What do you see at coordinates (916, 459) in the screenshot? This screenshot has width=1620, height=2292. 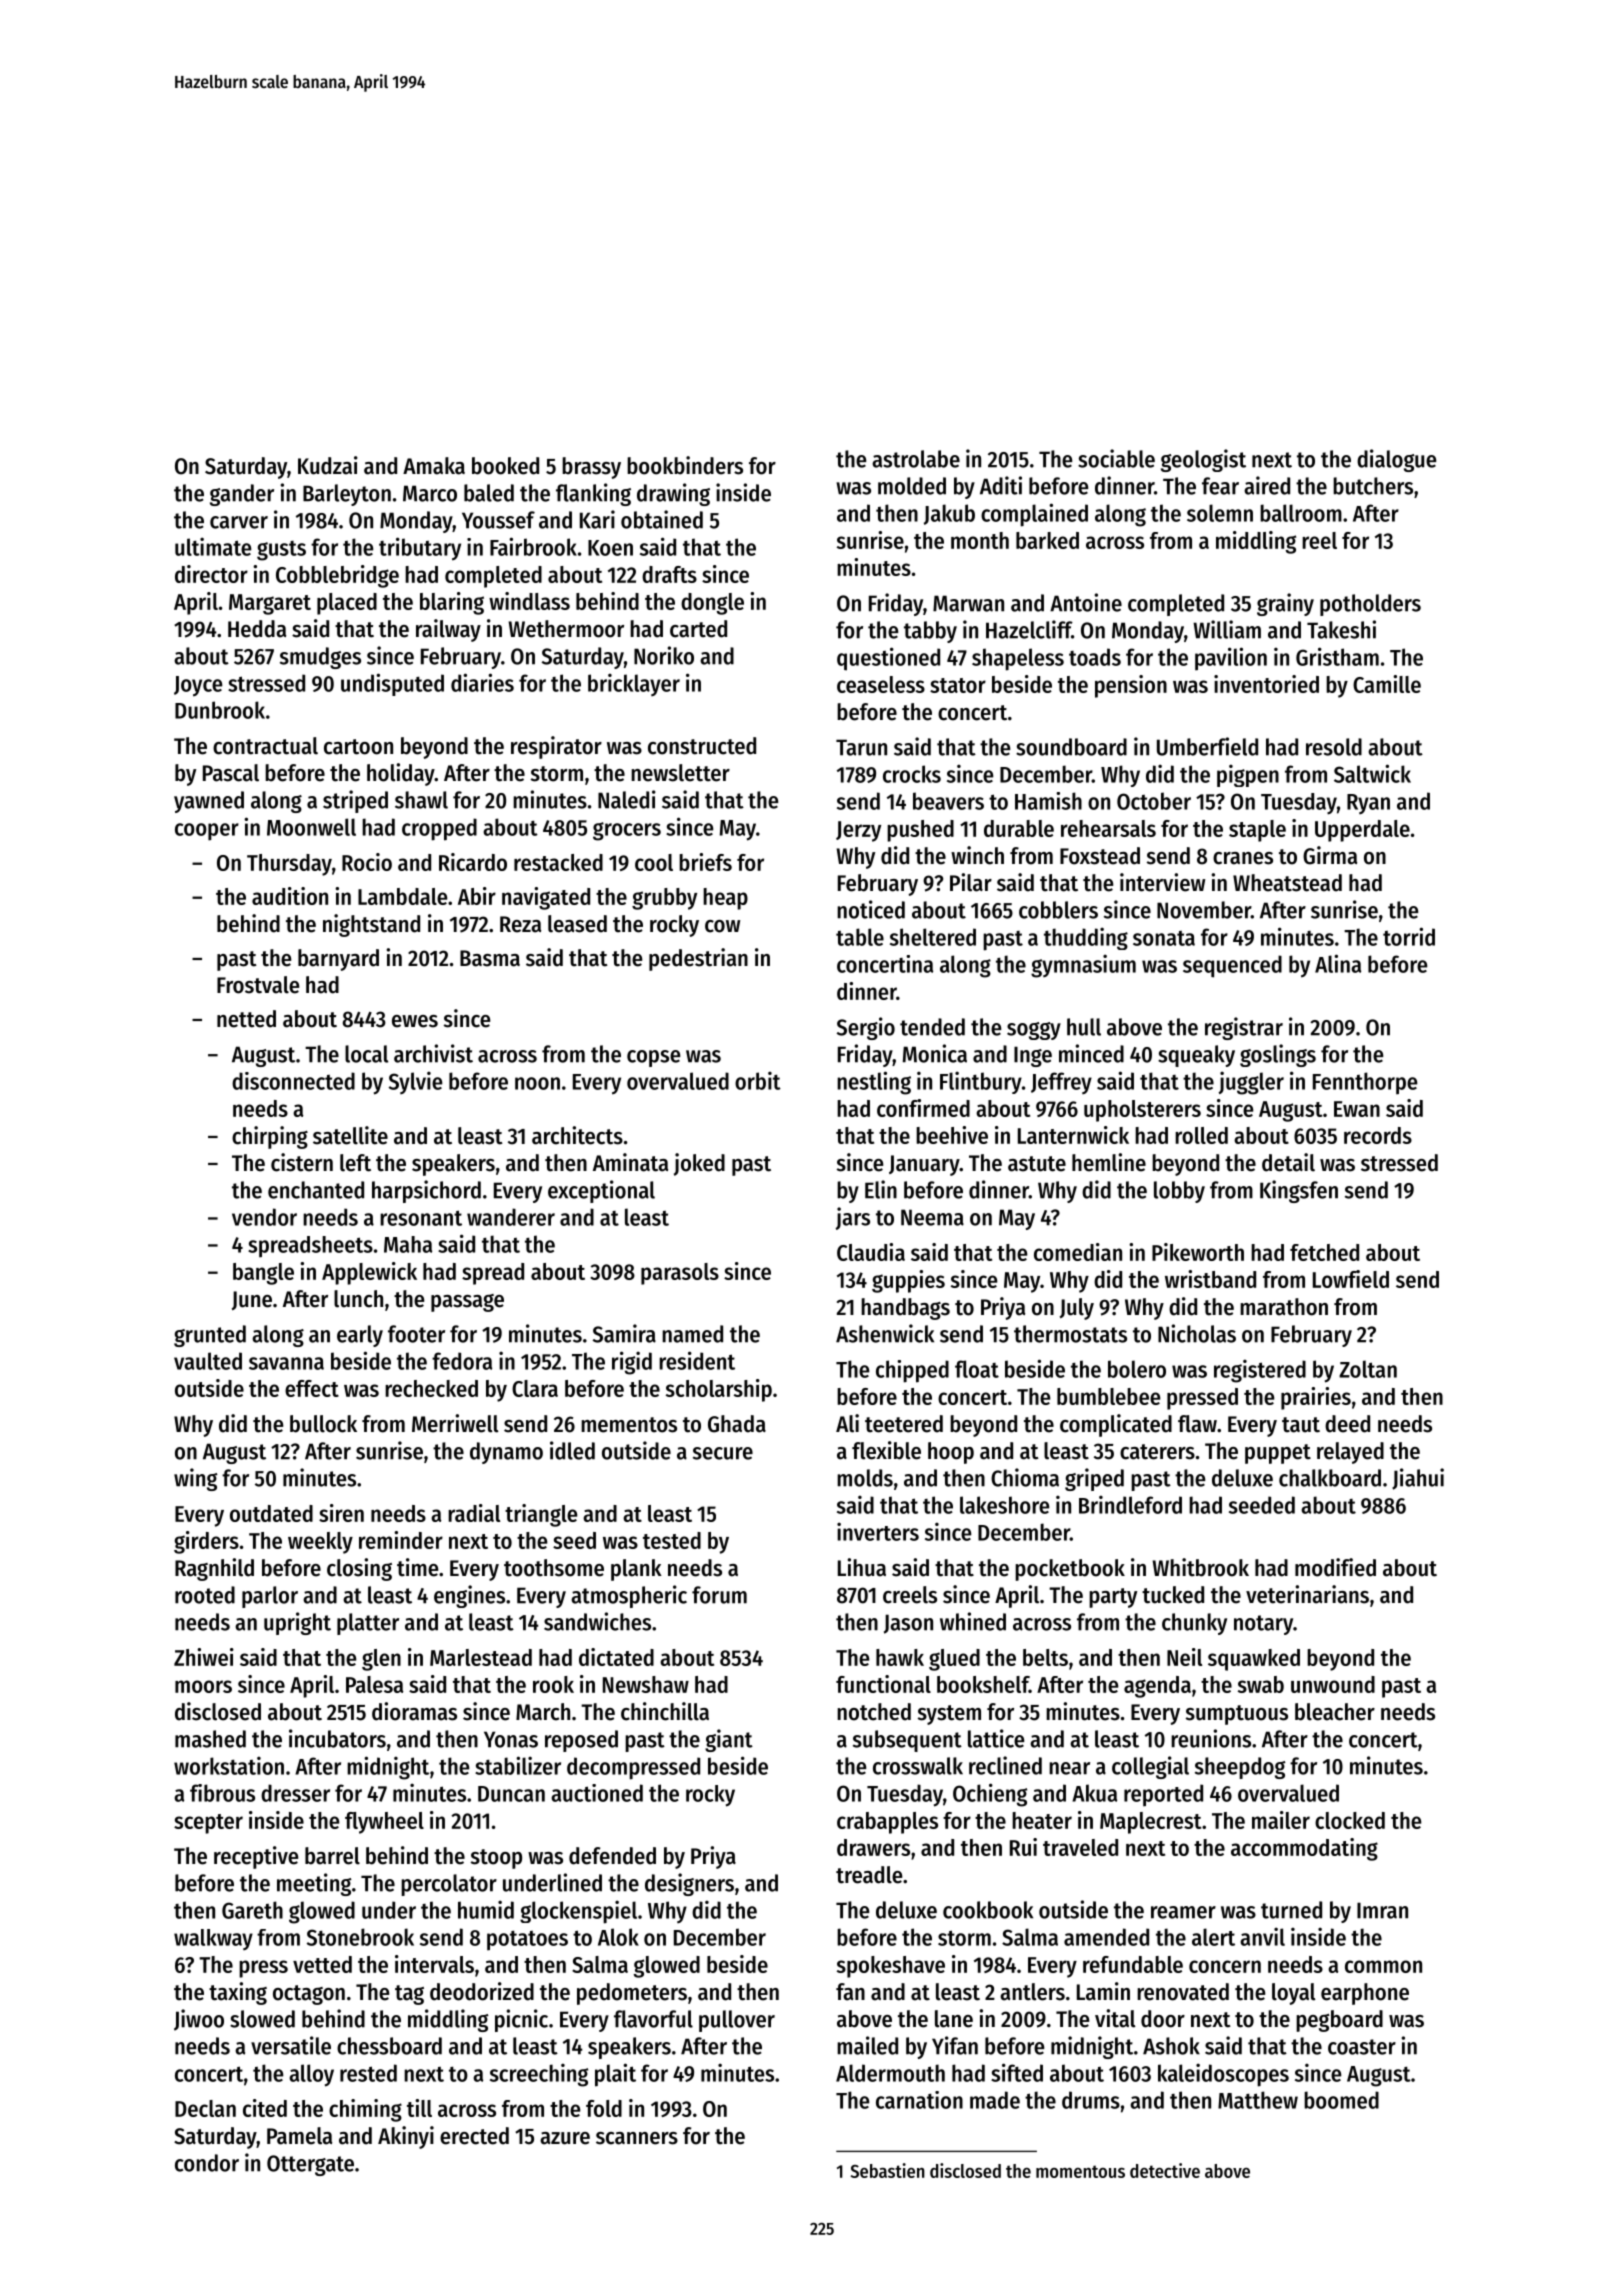 I see `astrolabe` at bounding box center [916, 459].
